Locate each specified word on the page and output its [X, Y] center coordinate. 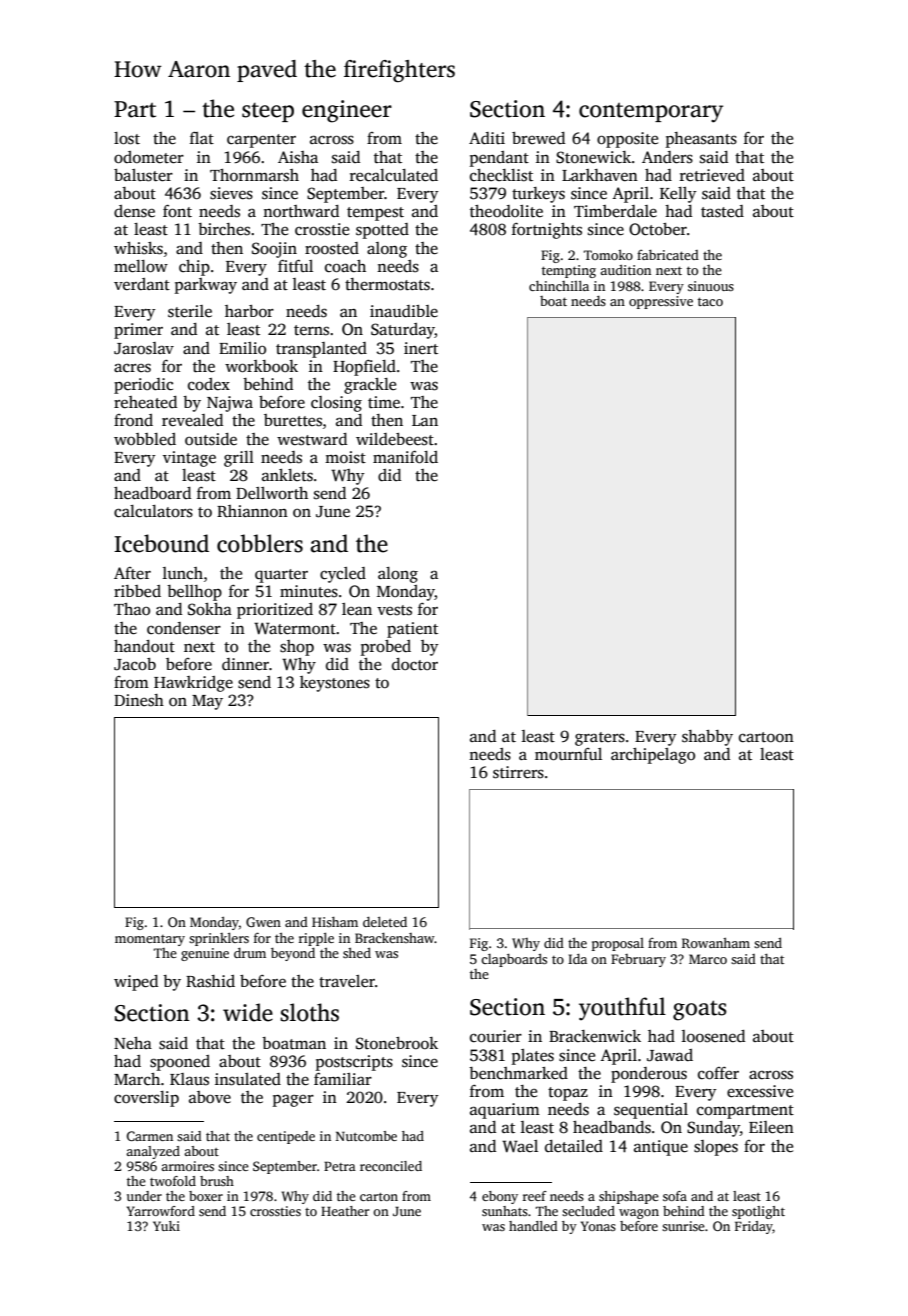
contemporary [651, 113]
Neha [133, 1043]
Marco [708, 959]
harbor [249, 311]
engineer [347, 111]
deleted [385, 921]
